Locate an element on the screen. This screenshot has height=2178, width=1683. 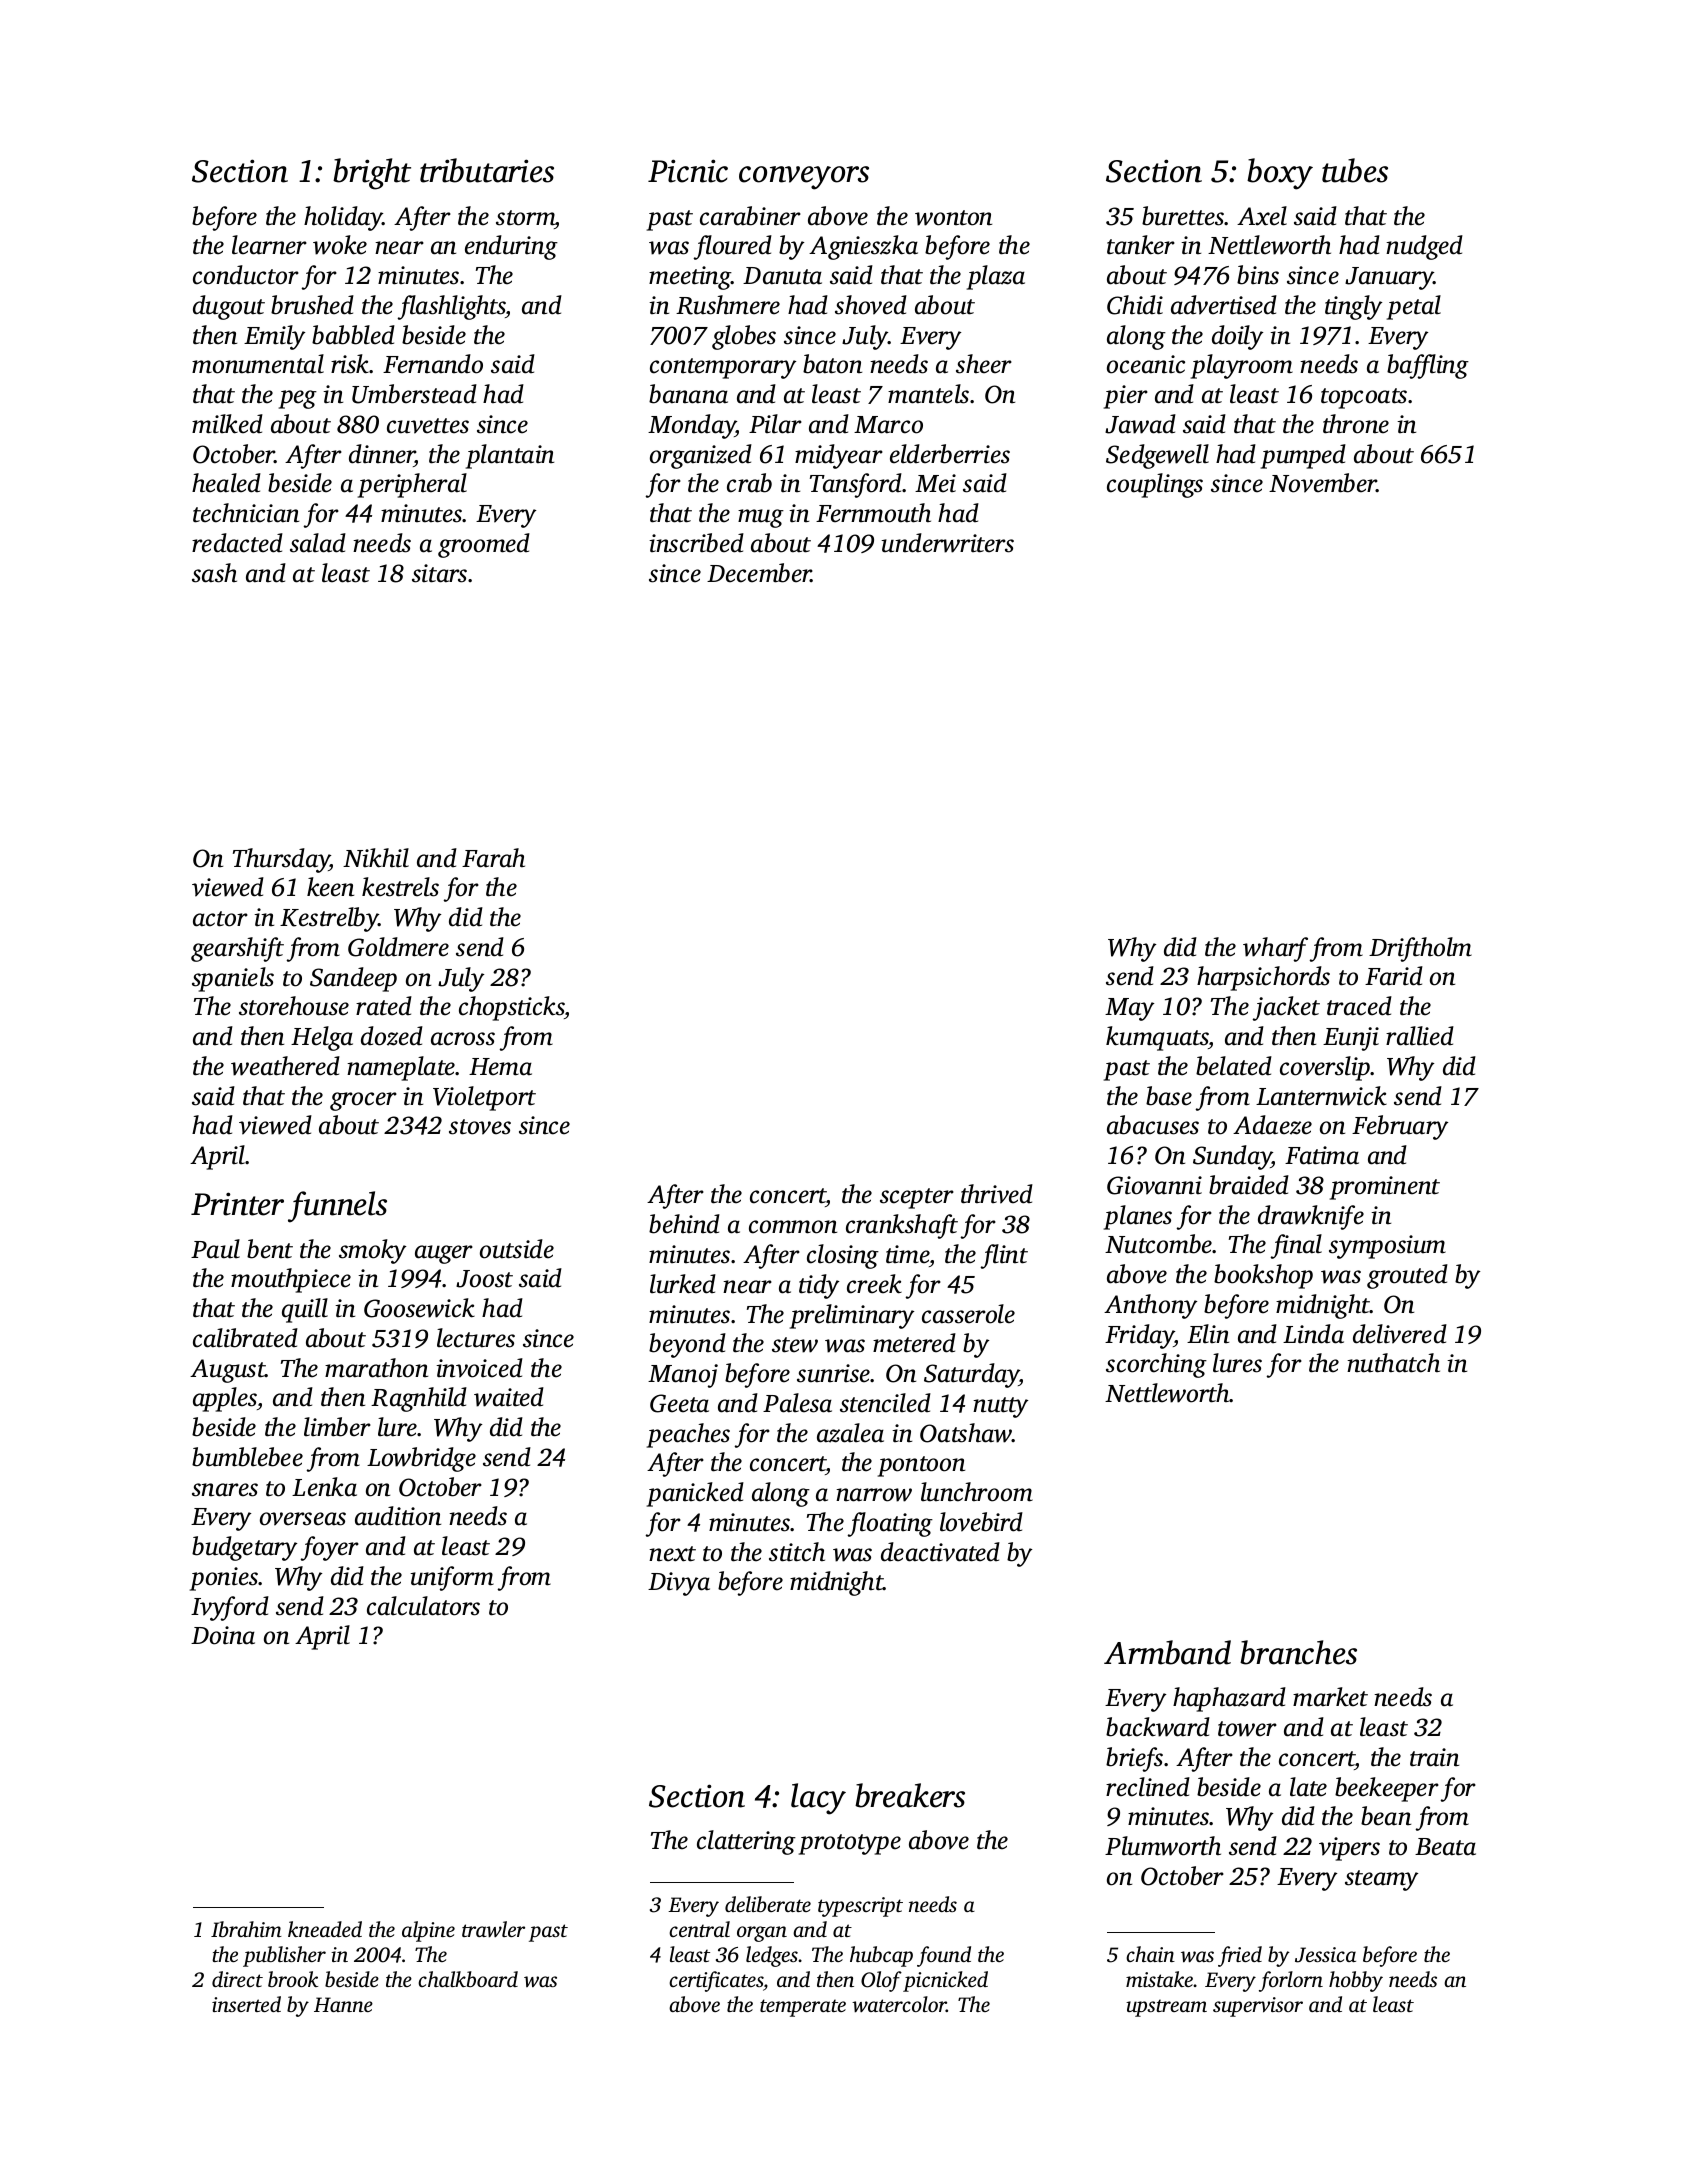
stoves is located at coordinates (480, 1127).
